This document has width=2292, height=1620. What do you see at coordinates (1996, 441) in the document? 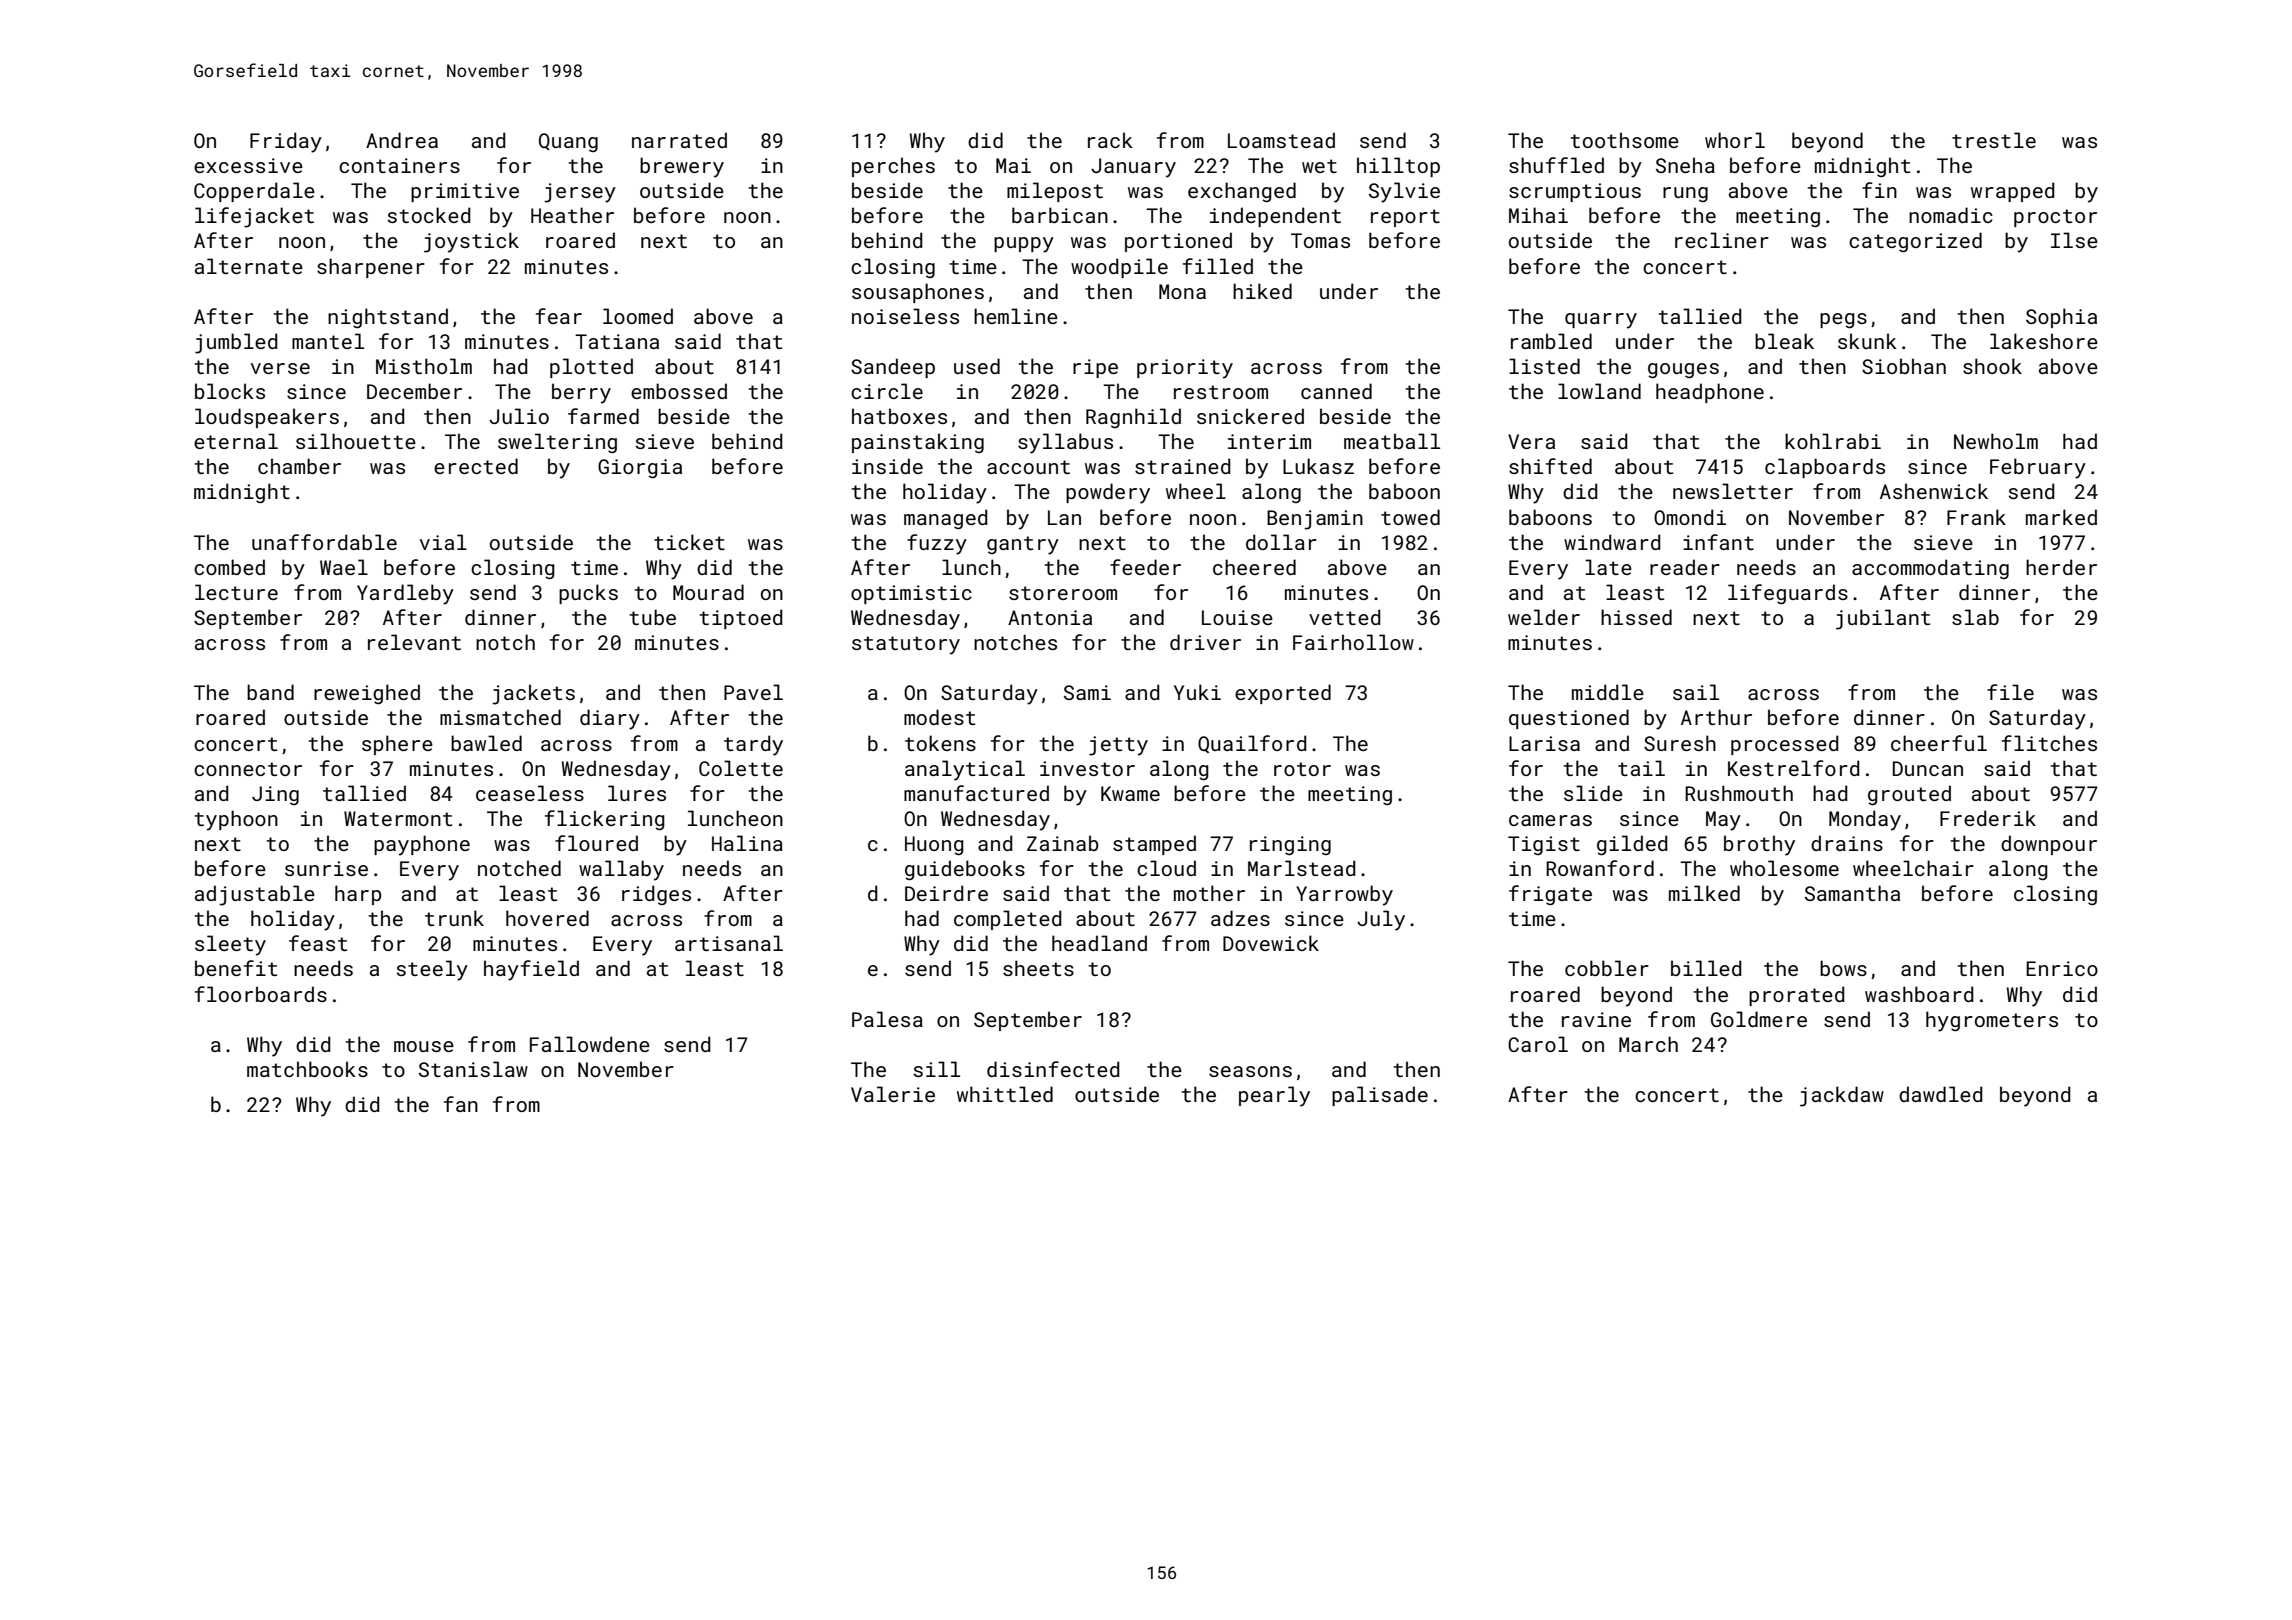
I see `Newholm` at bounding box center [1996, 441].
